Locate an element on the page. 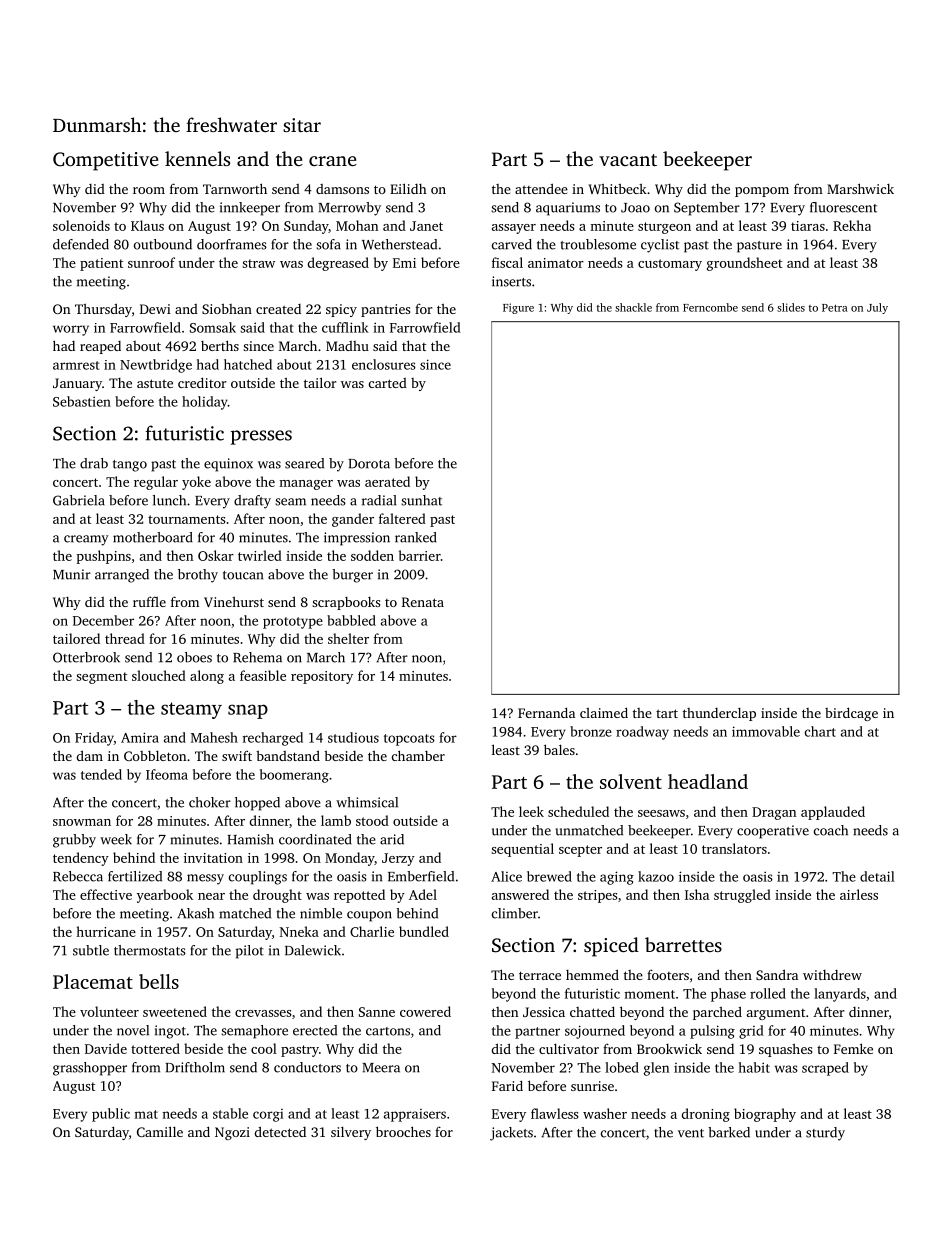 Image resolution: width=952 pixels, height=1233 pixels. birdcage is located at coordinates (851, 714).
